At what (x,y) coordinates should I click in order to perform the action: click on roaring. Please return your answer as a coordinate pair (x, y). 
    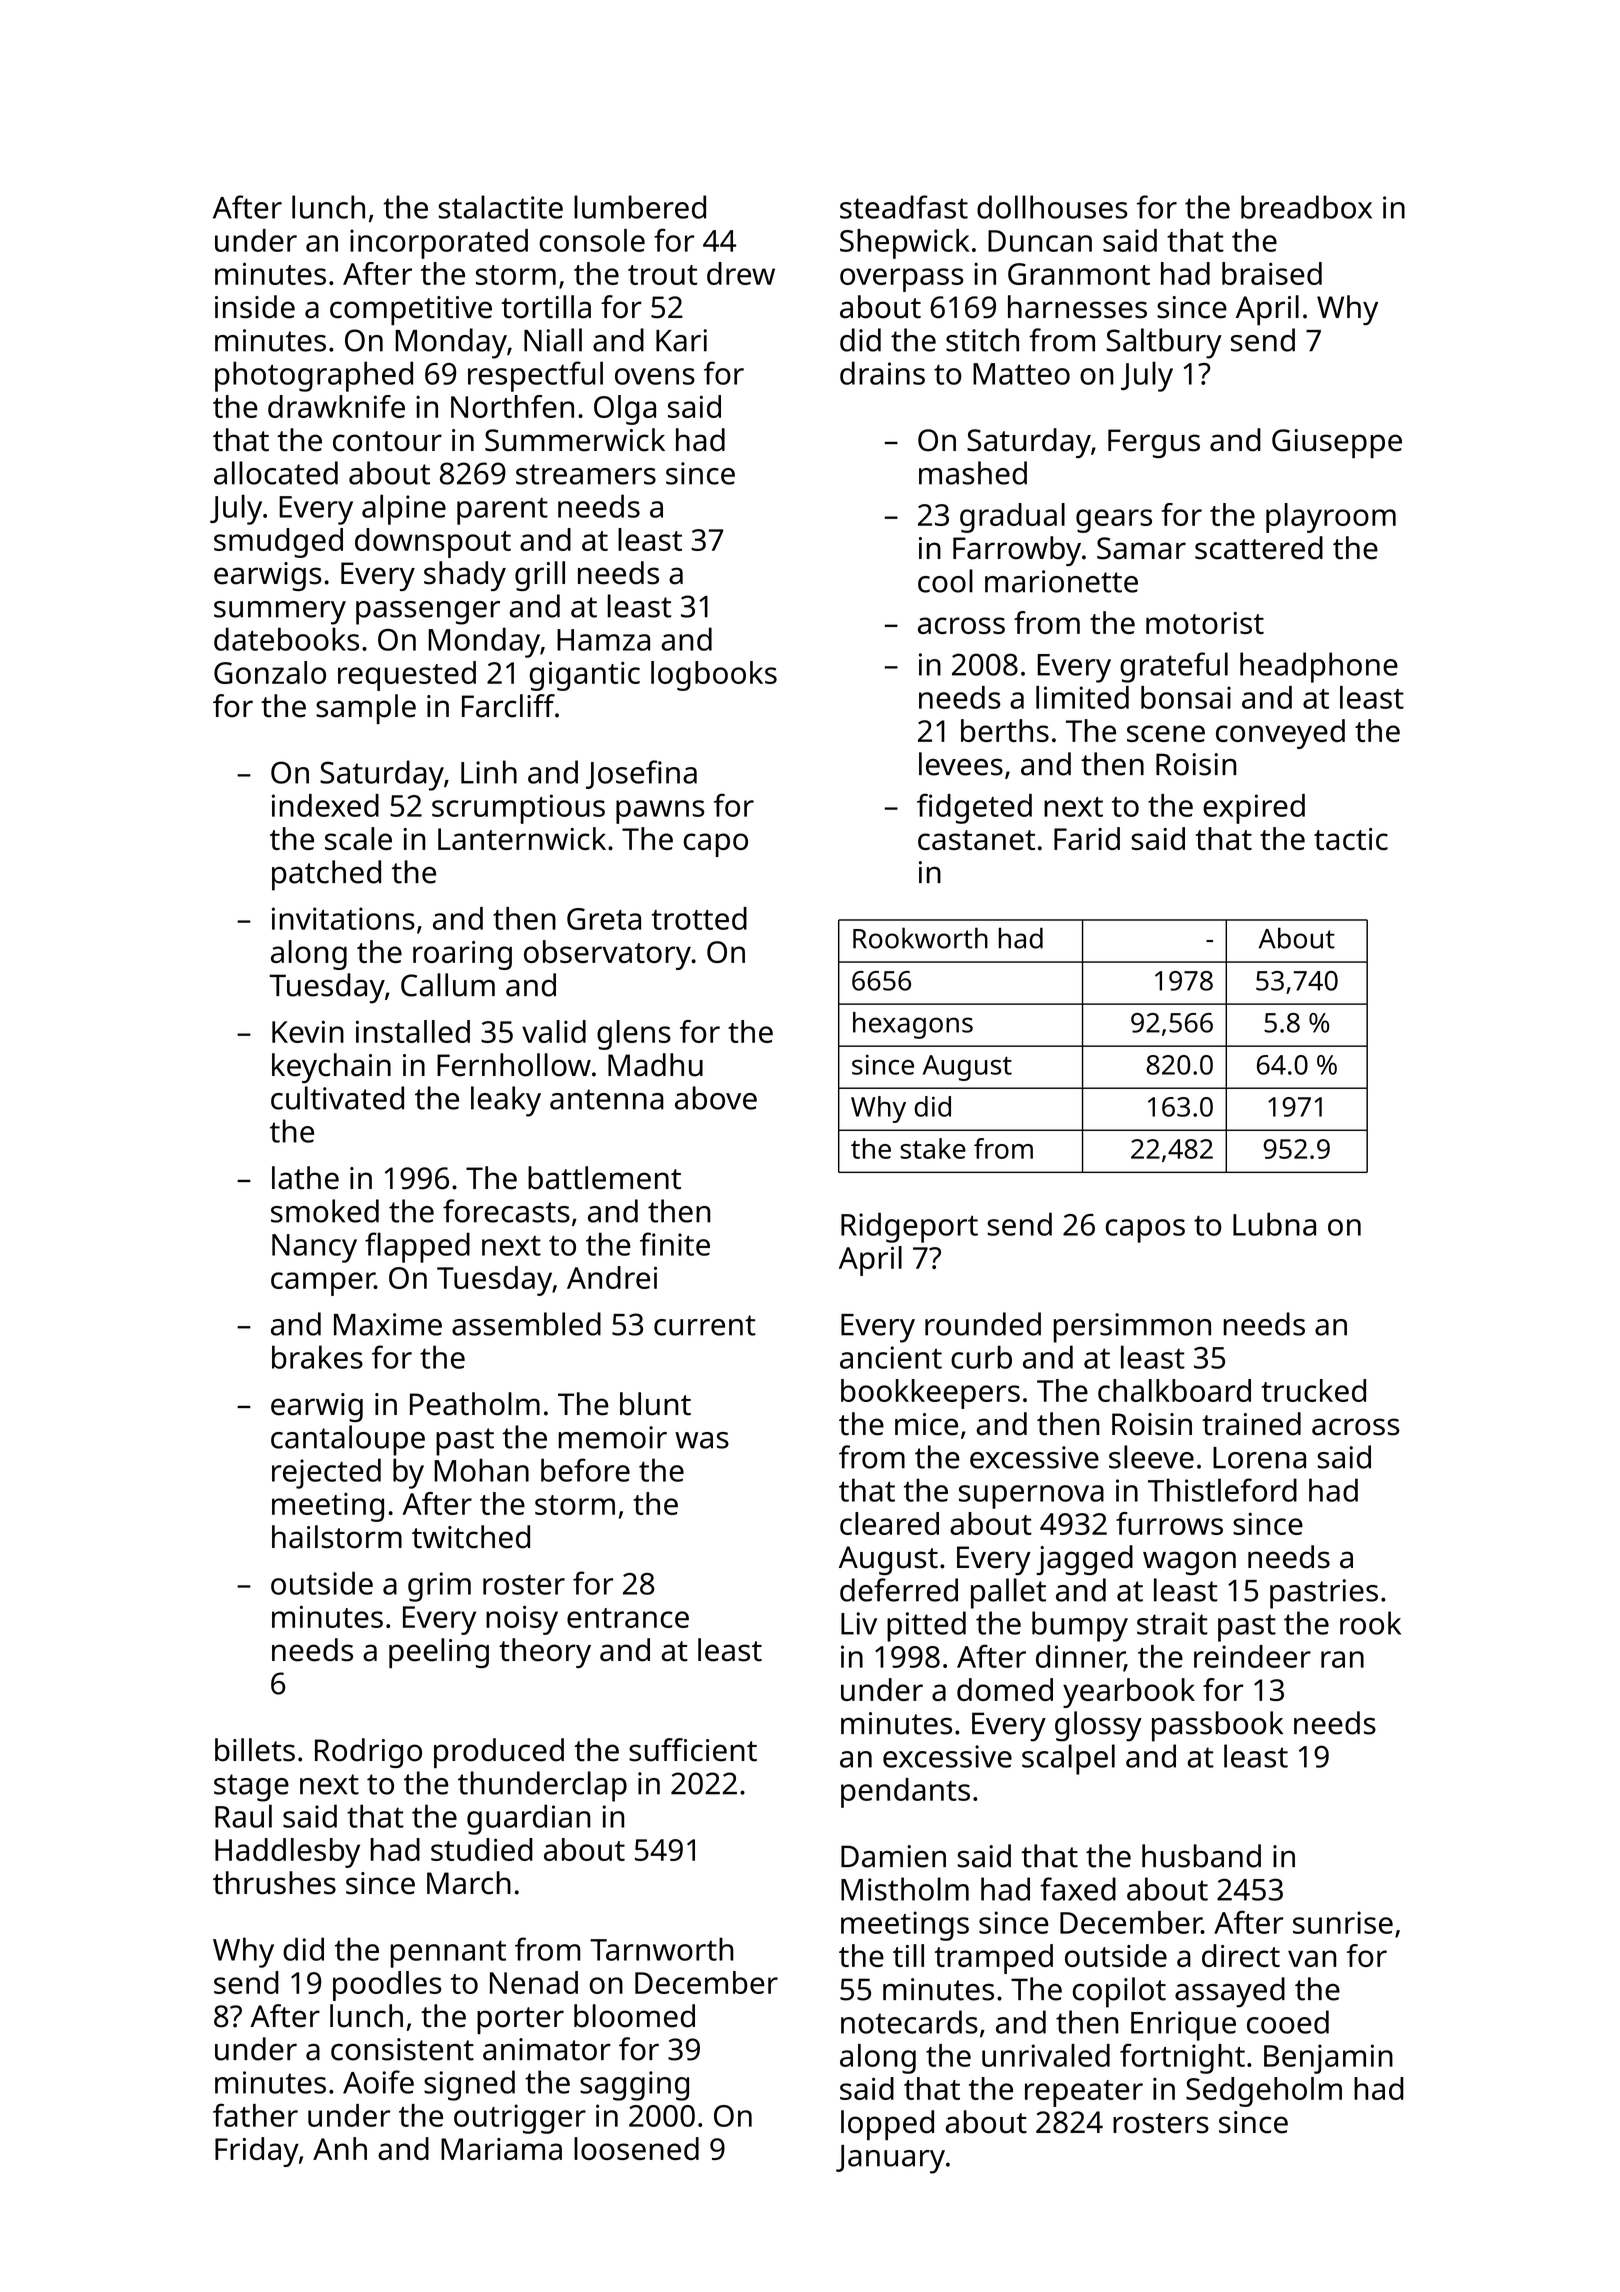
    Looking at the image, I should click on (462, 955).
